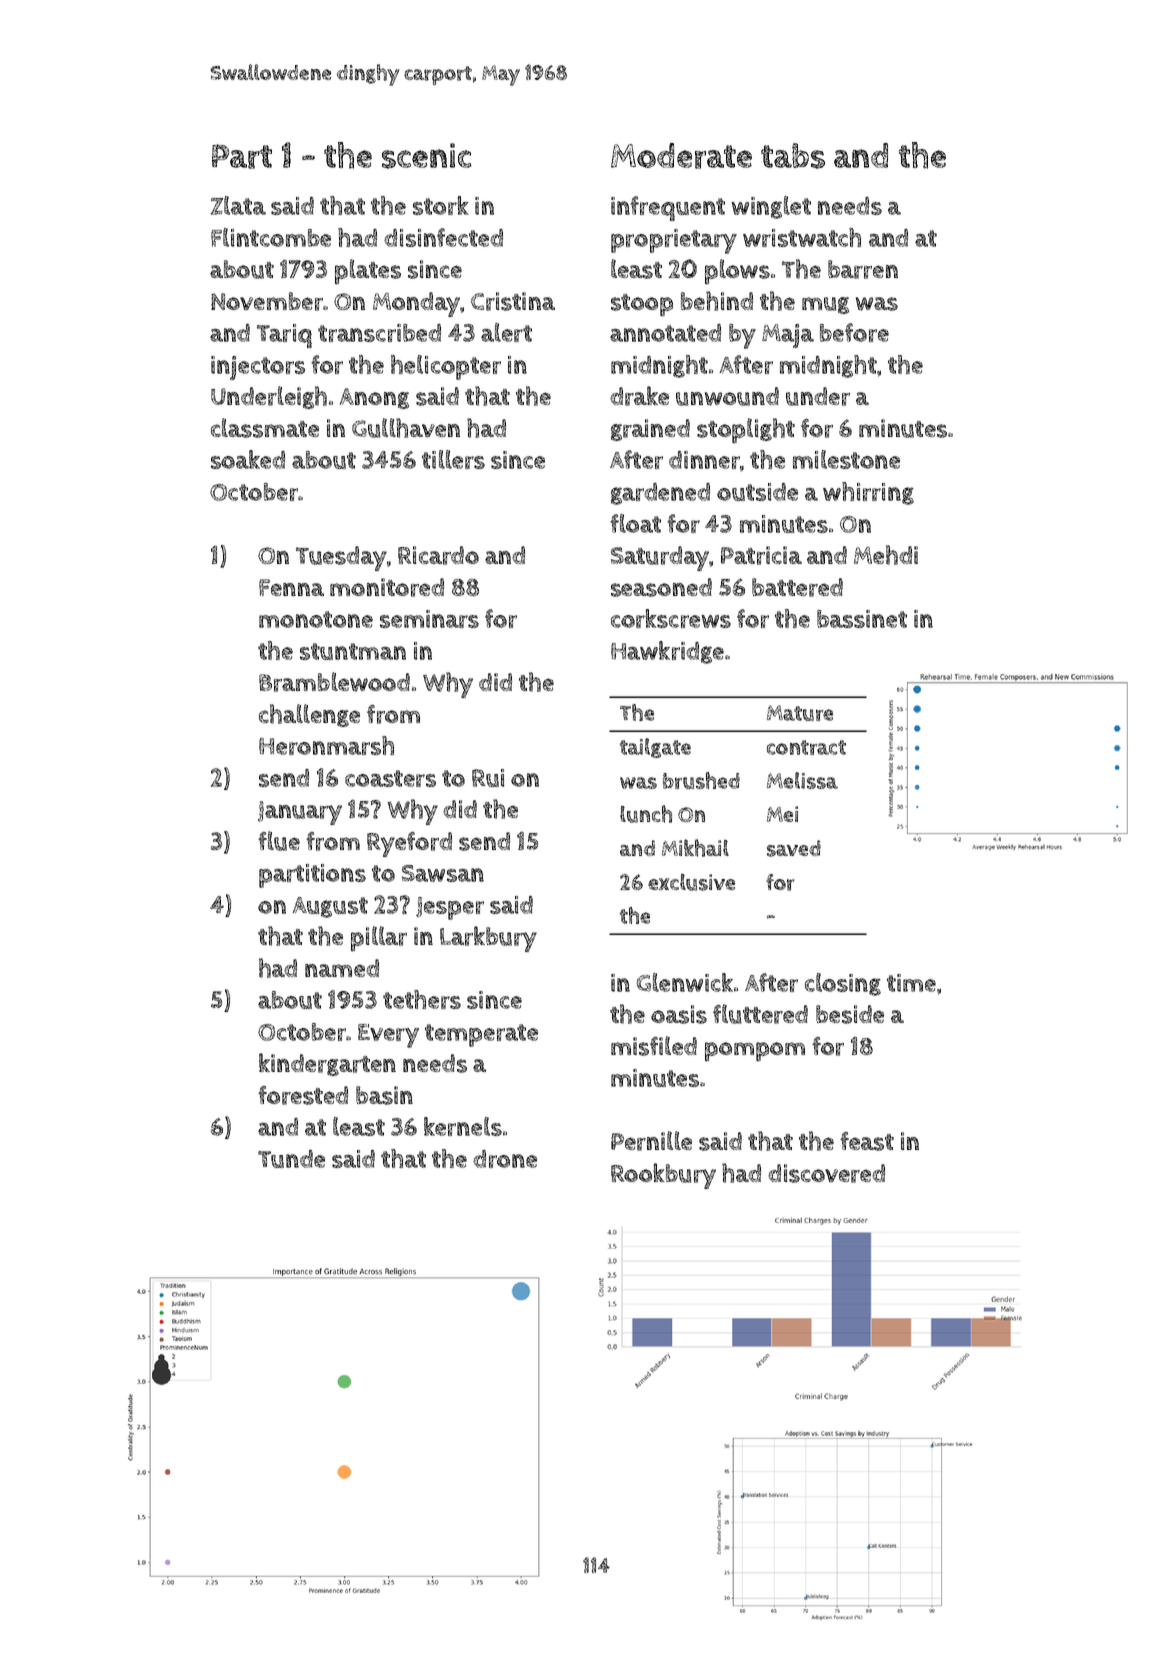  What do you see at coordinates (663, 1176) in the screenshot?
I see `Rookbury` at bounding box center [663, 1176].
